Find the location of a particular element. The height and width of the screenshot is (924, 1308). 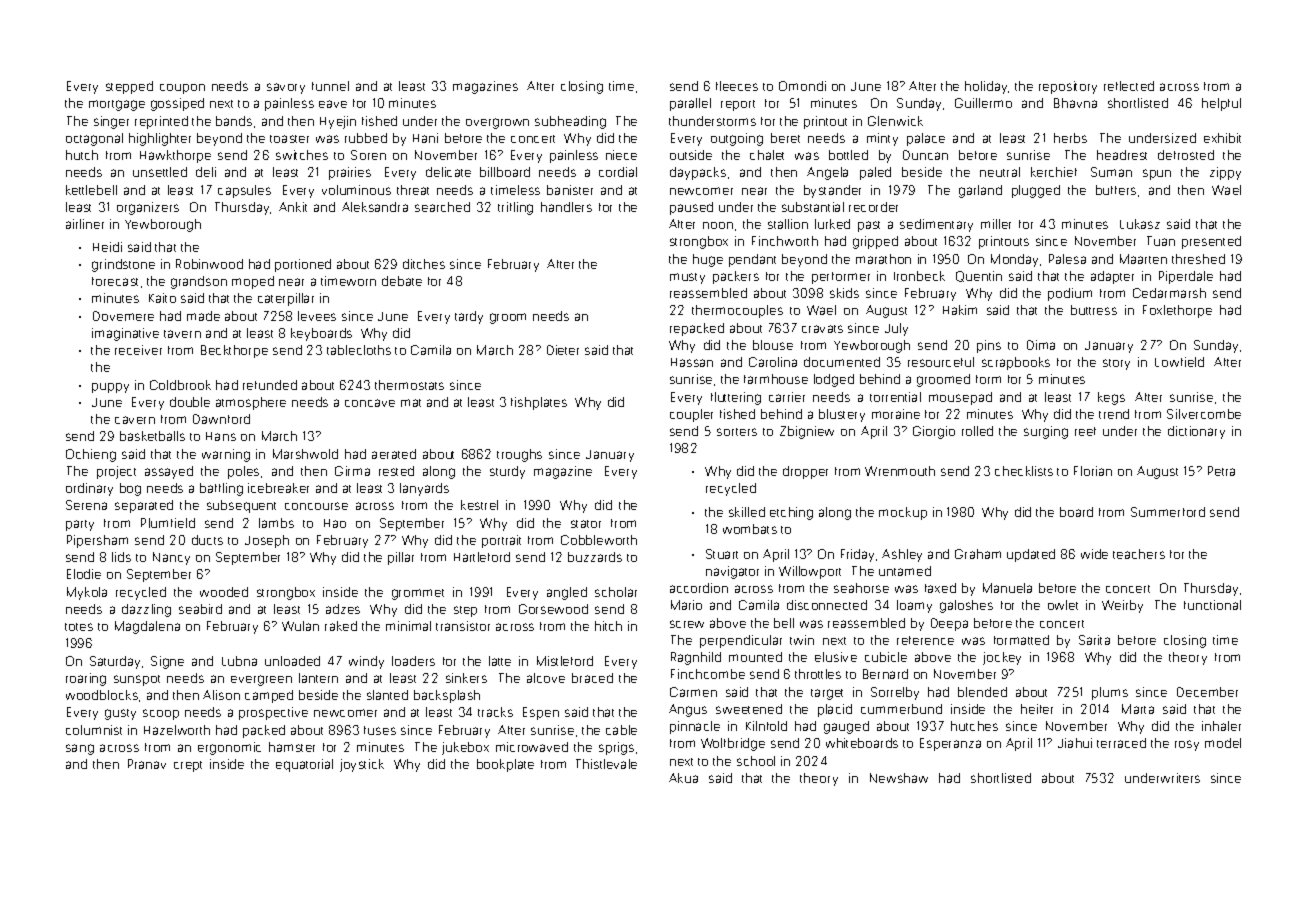

Angus is located at coordinates (688, 710).
